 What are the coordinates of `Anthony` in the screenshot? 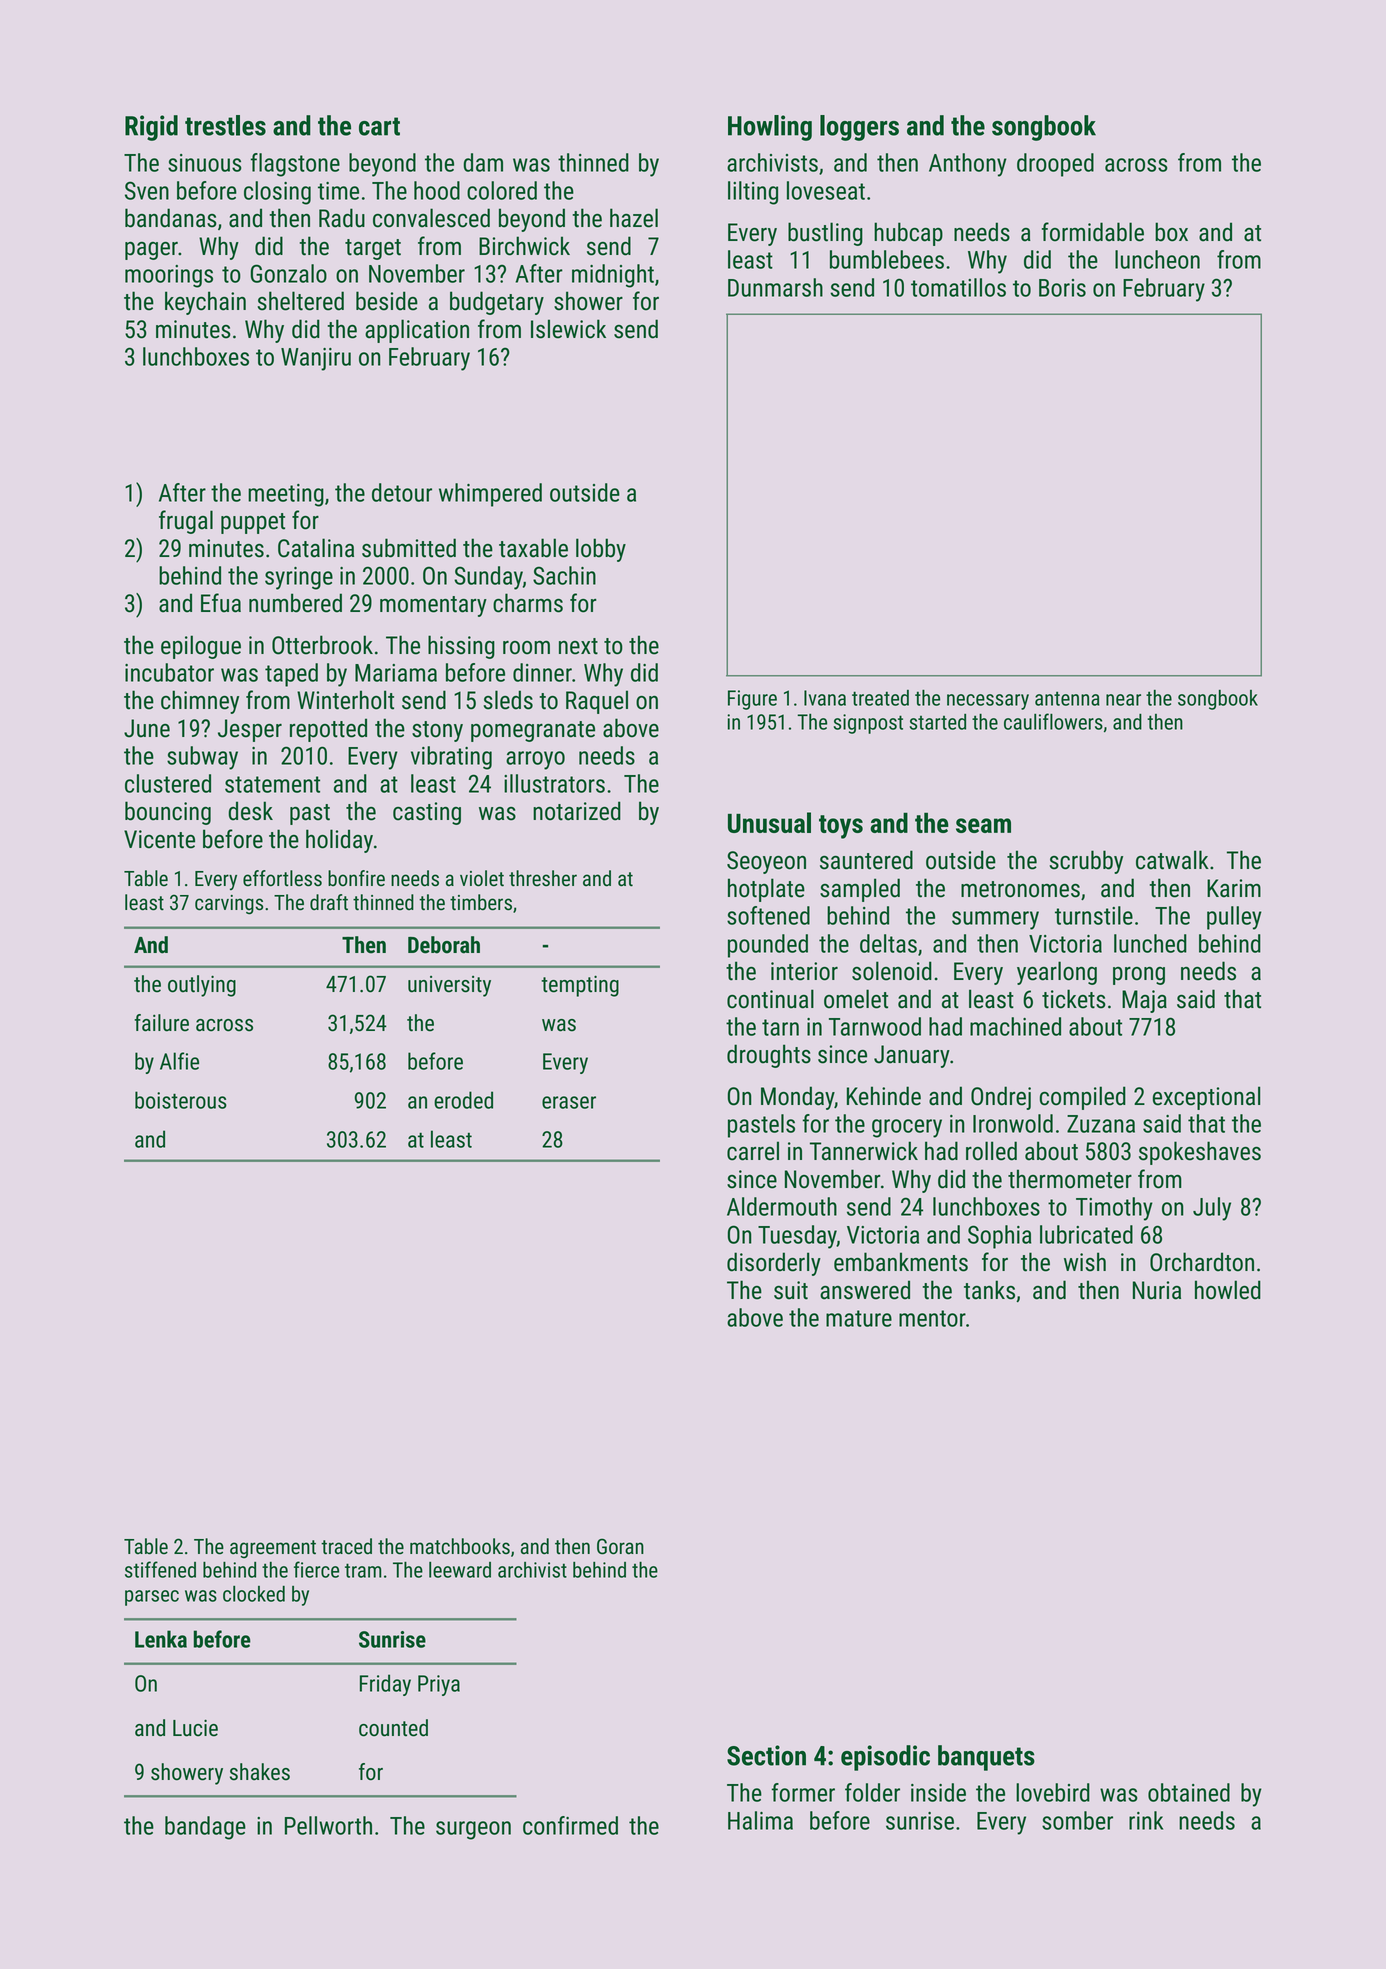 It's located at (968, 165).
